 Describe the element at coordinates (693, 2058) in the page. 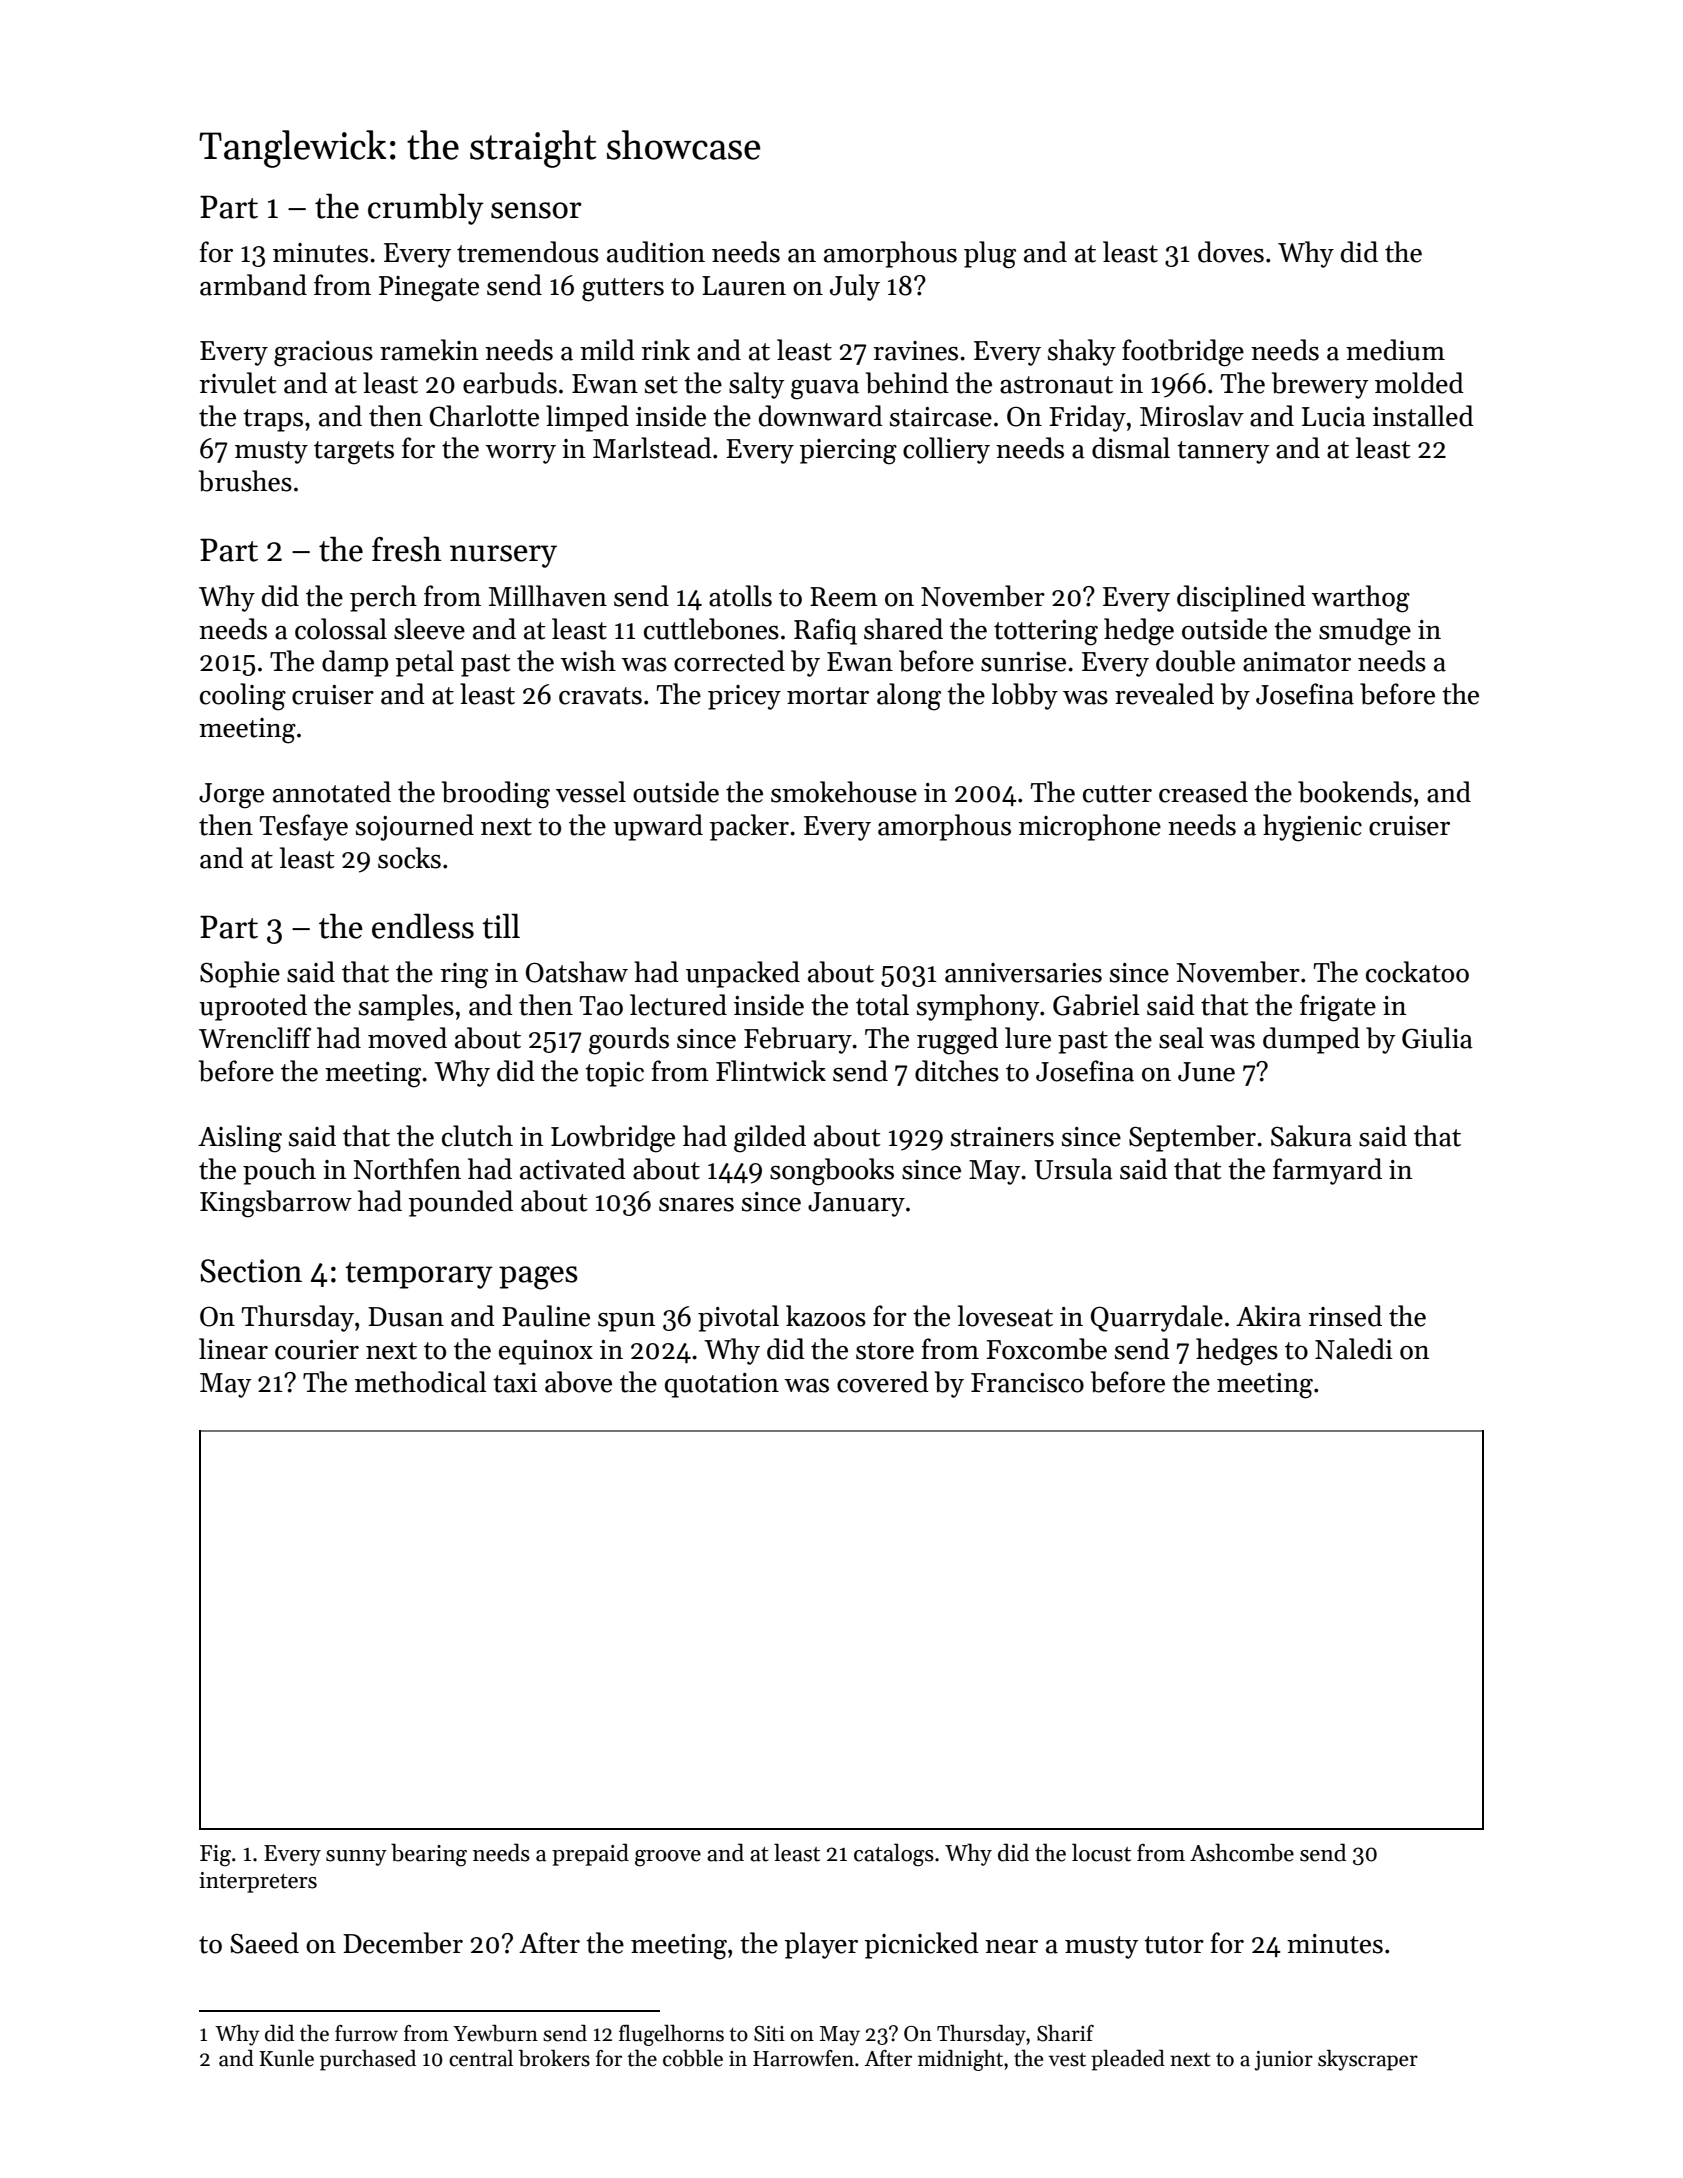

I see `cobble` at that location.
